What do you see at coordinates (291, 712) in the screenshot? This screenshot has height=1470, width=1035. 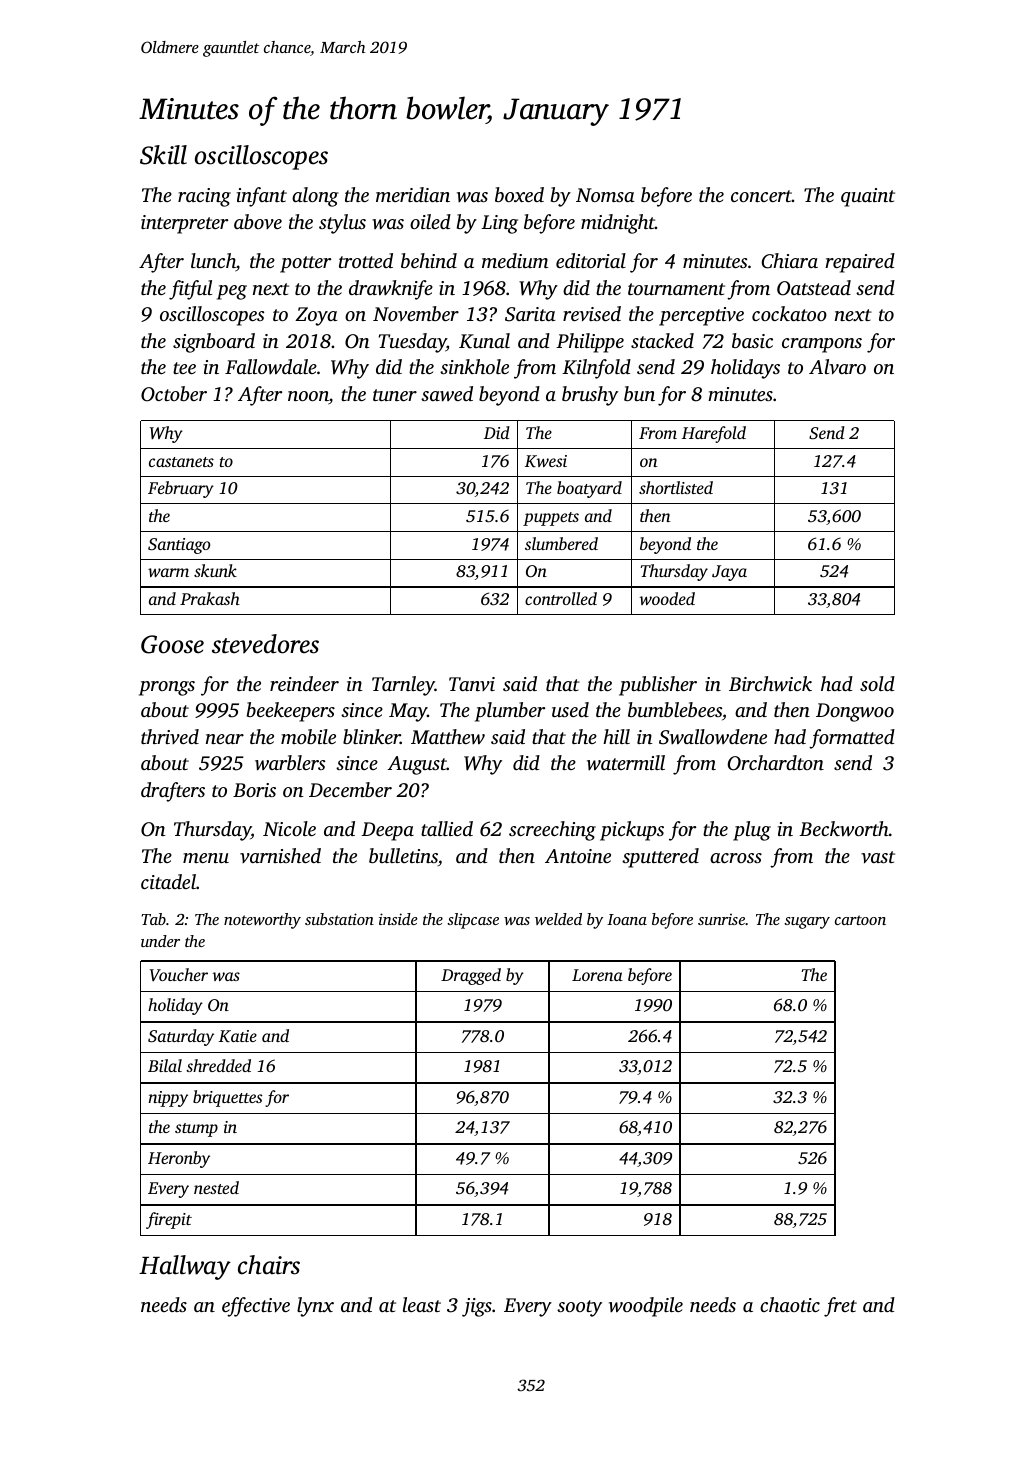 I see `beekeepers` at bounding box center [291, 712].
